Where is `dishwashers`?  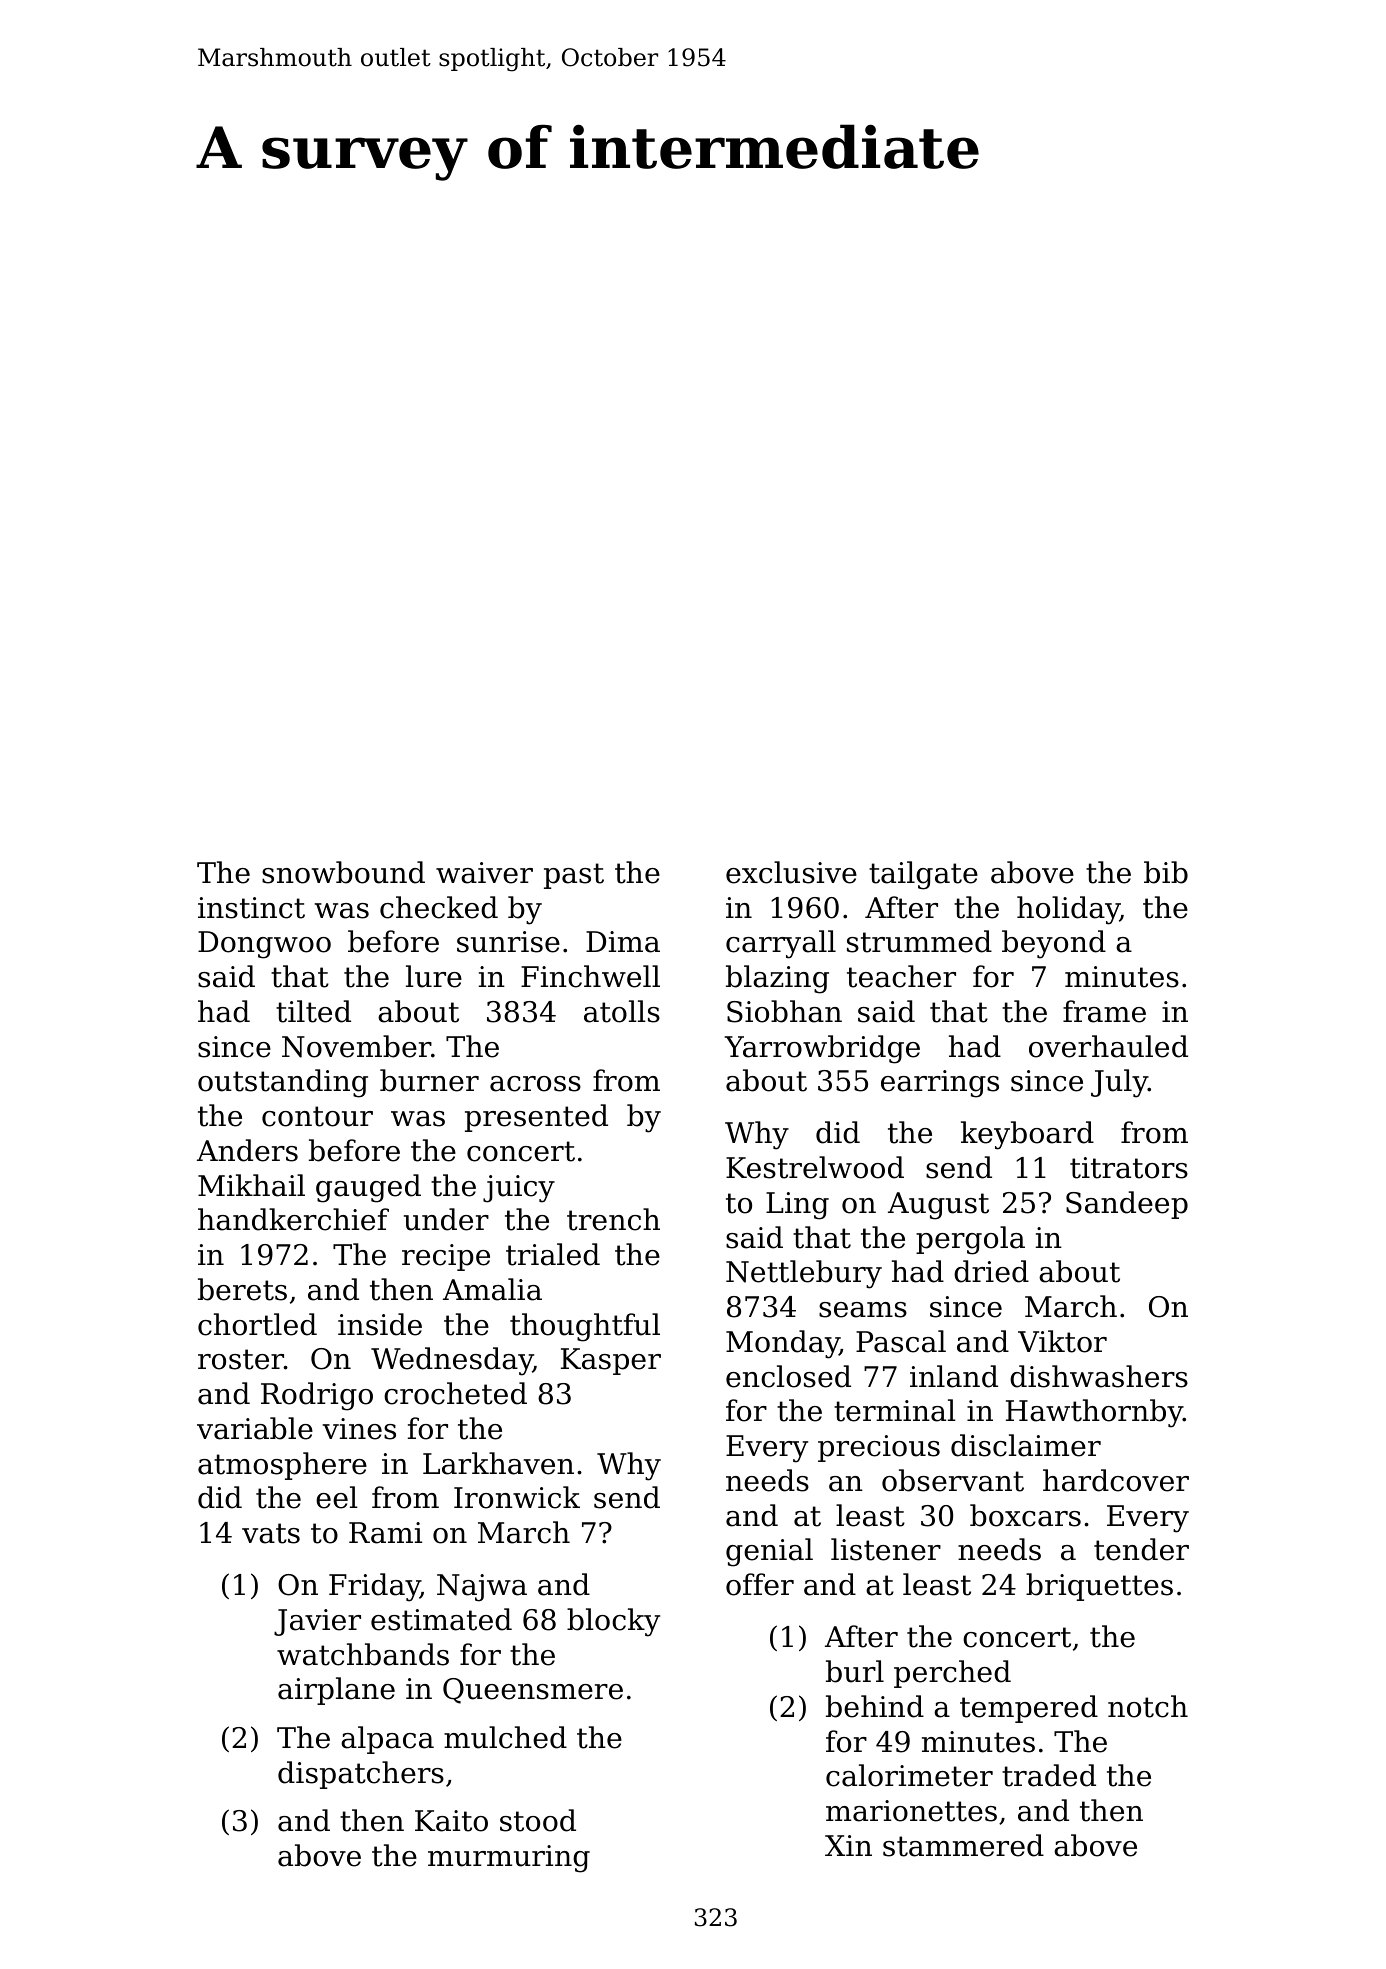
dishwashers is located at coordinates (1099, 1376).
